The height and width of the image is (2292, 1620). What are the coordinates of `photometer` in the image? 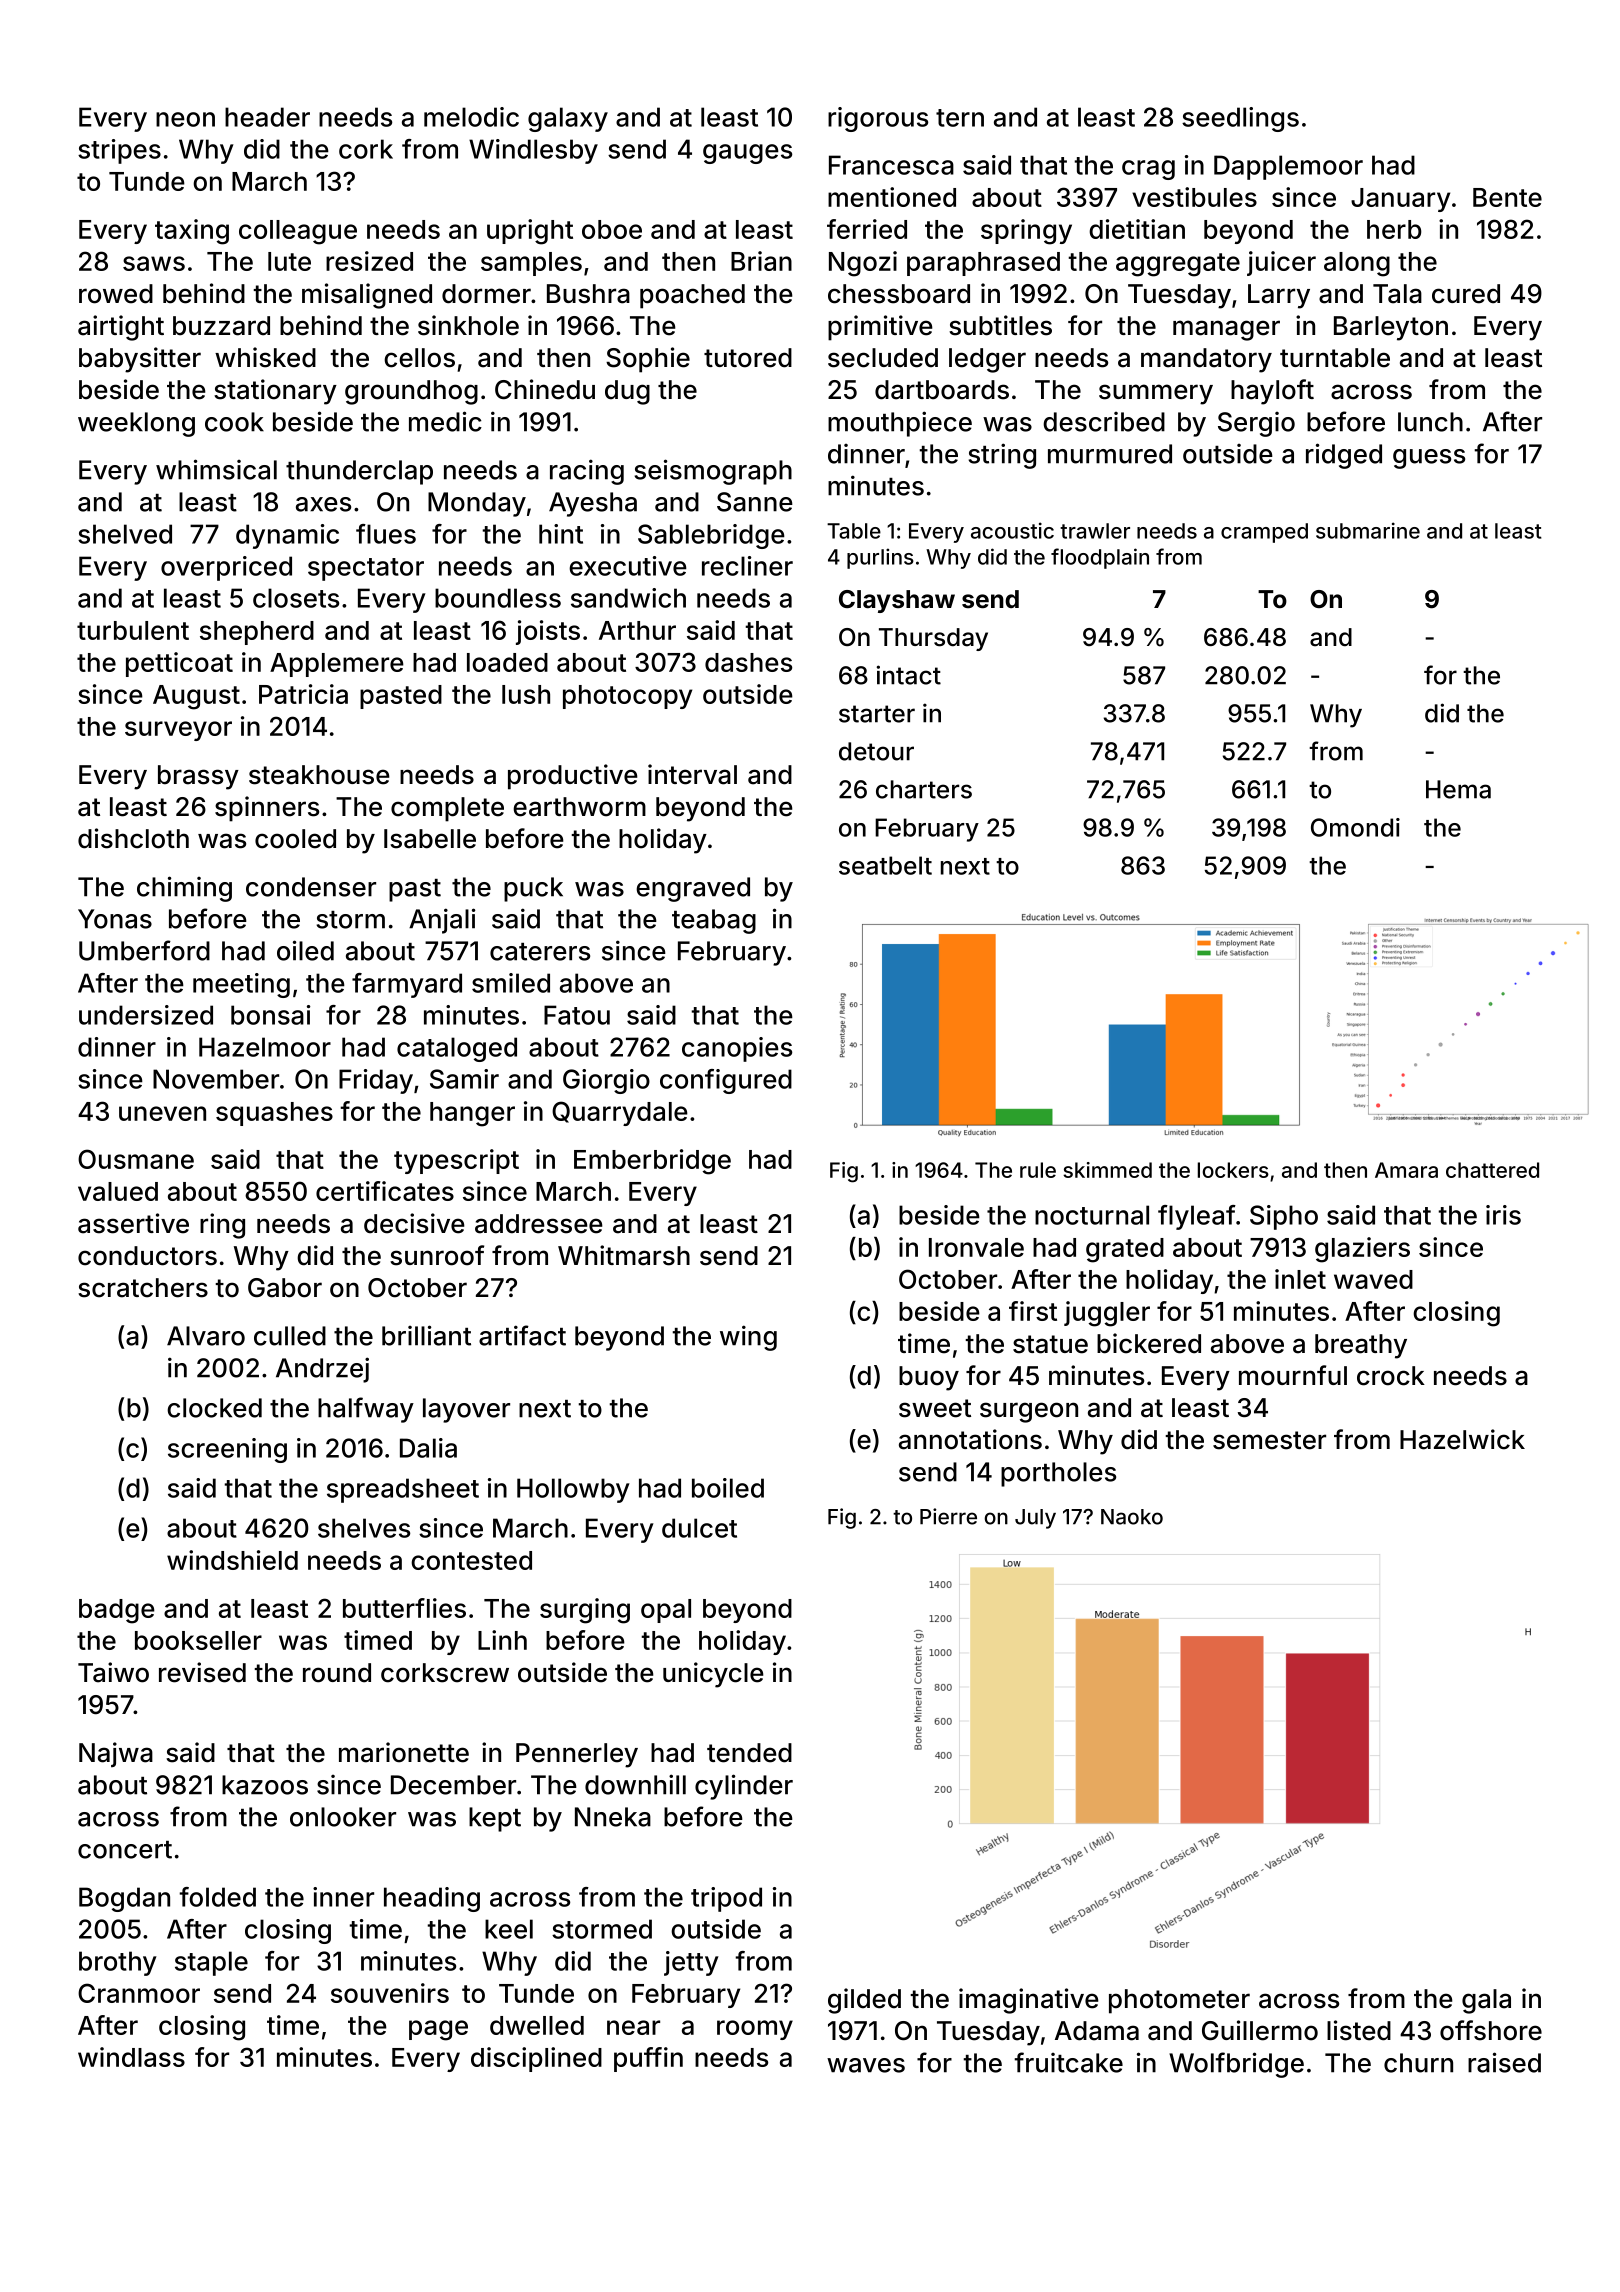 It's located at (1179, 2001).
